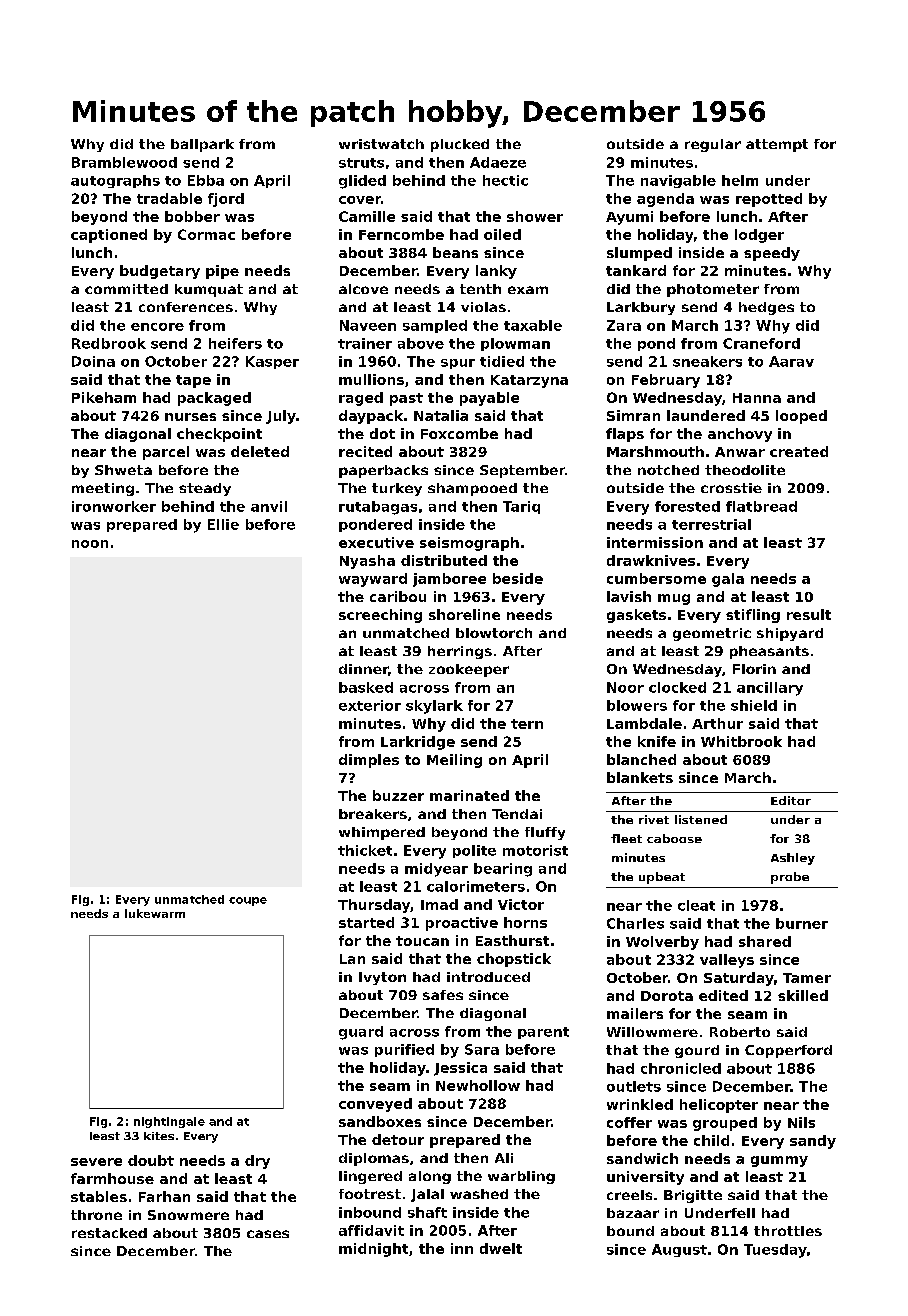 The image size is (908, 1316). Describe the element at coordinates (268, 1234) in the page. I see `cases` at that location.
